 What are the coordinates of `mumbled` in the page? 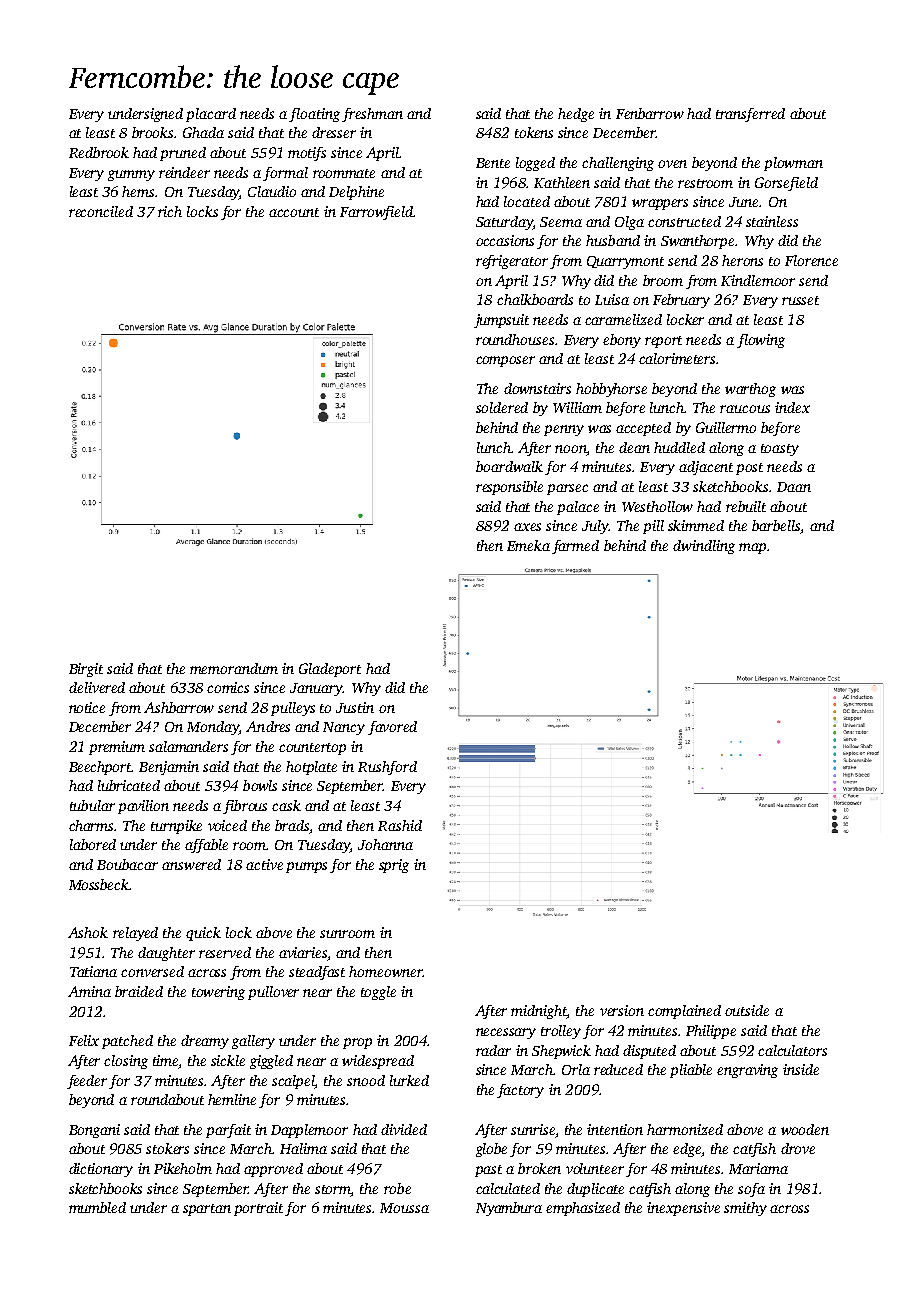 It's located at (97, 1207).
